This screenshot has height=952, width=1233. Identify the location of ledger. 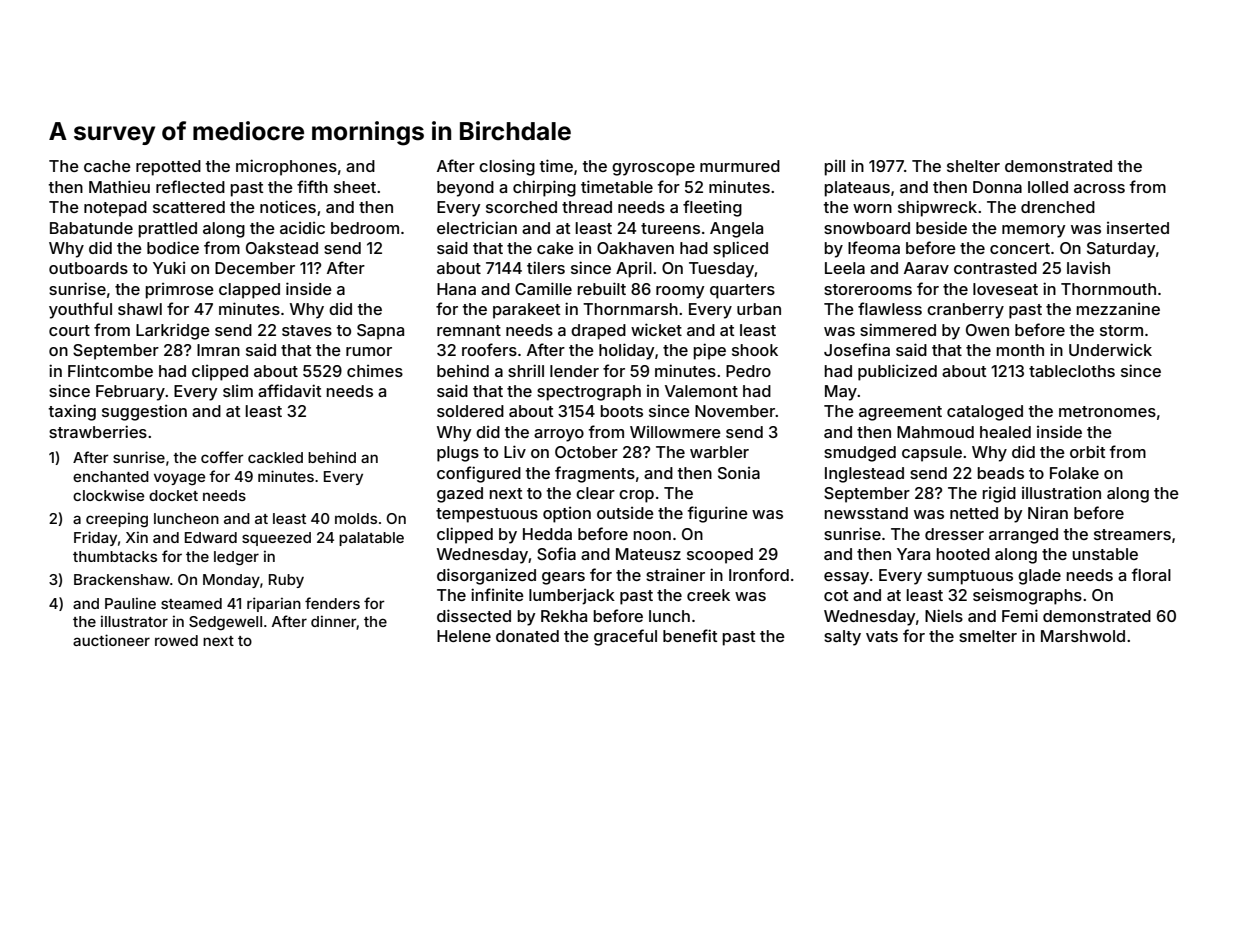
(236, 558).
